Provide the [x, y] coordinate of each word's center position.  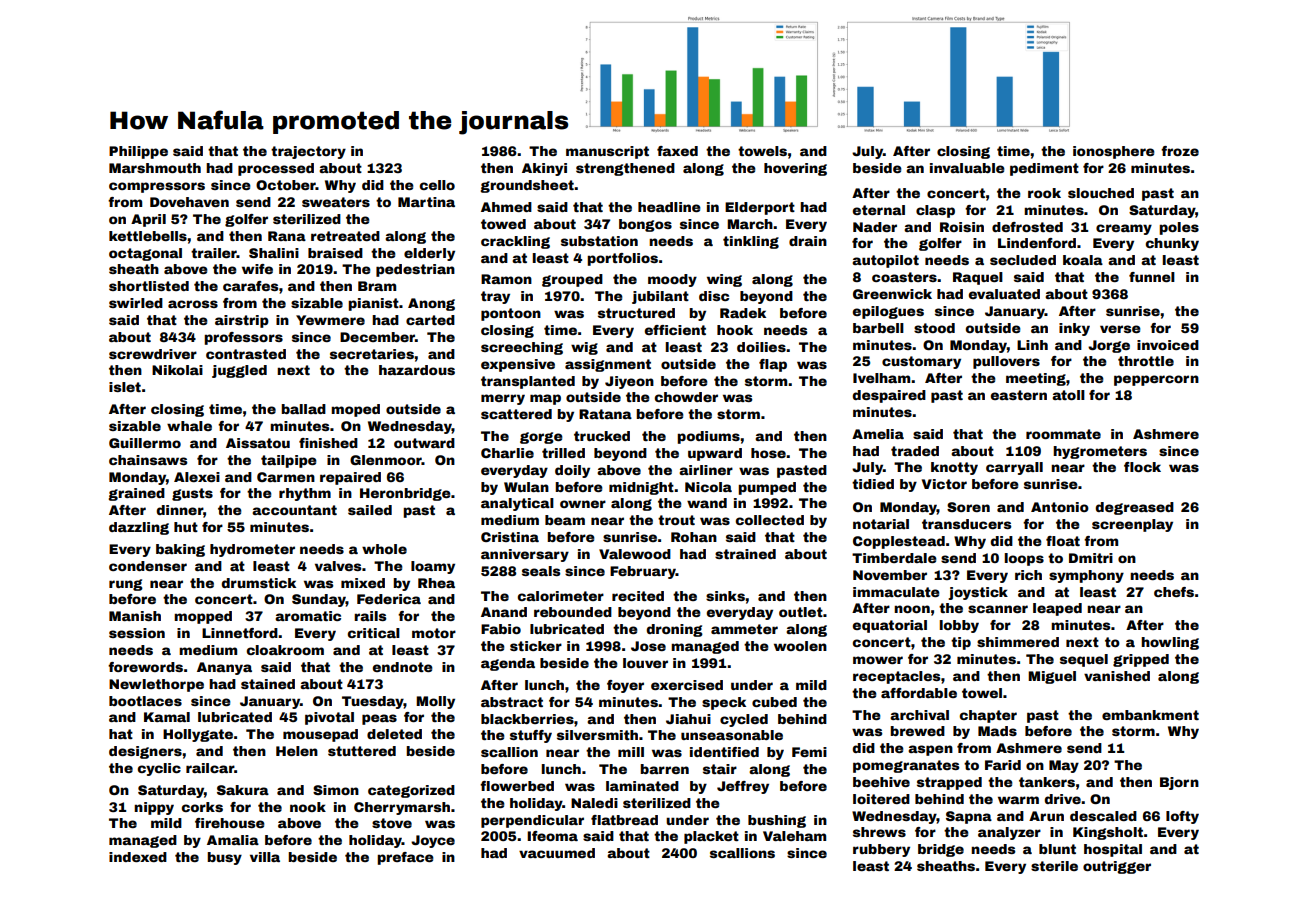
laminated [642, 786]
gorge [541, 438]
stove [392, 823]
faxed [677, 151]
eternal [878, 210]
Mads [997, 731]
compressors [157, 187]
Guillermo [145, 443]
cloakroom [285, 650]
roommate [1063, 434]
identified [724, 752]
